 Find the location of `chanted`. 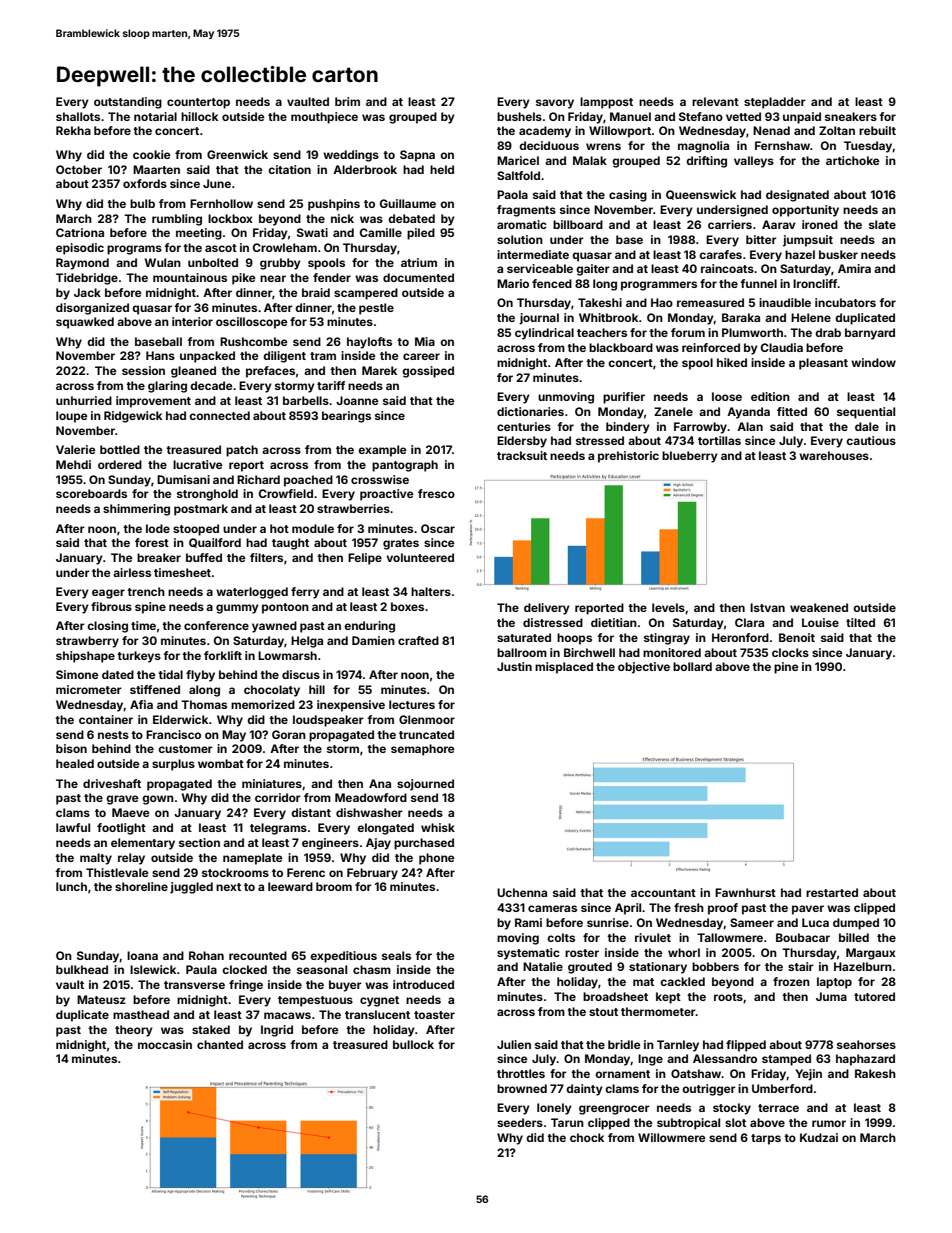

chanted is located at coordinates (220, 1044).
